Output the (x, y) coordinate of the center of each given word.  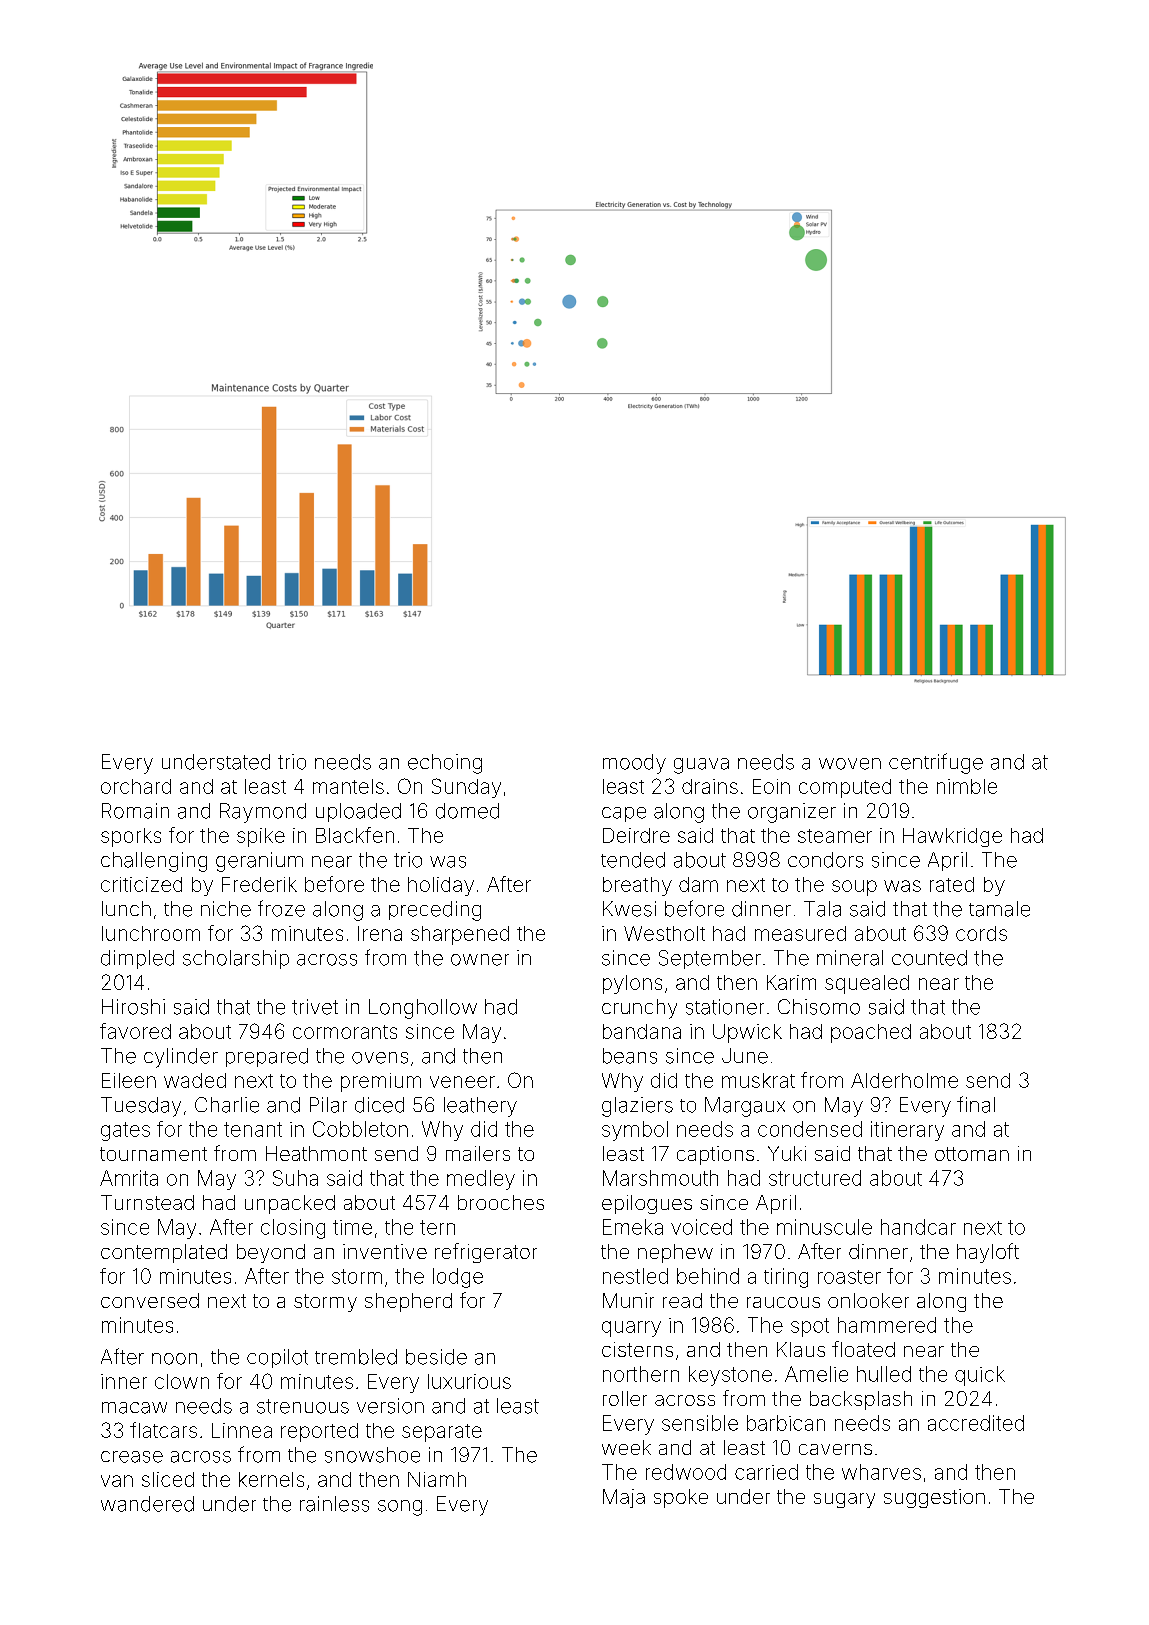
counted (929, 958)
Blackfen (355, 835)
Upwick (747, 1033)
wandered (147, 1504)
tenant (253, 1129)
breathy (637, 886)
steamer (835, 836)
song (400, 1508)
